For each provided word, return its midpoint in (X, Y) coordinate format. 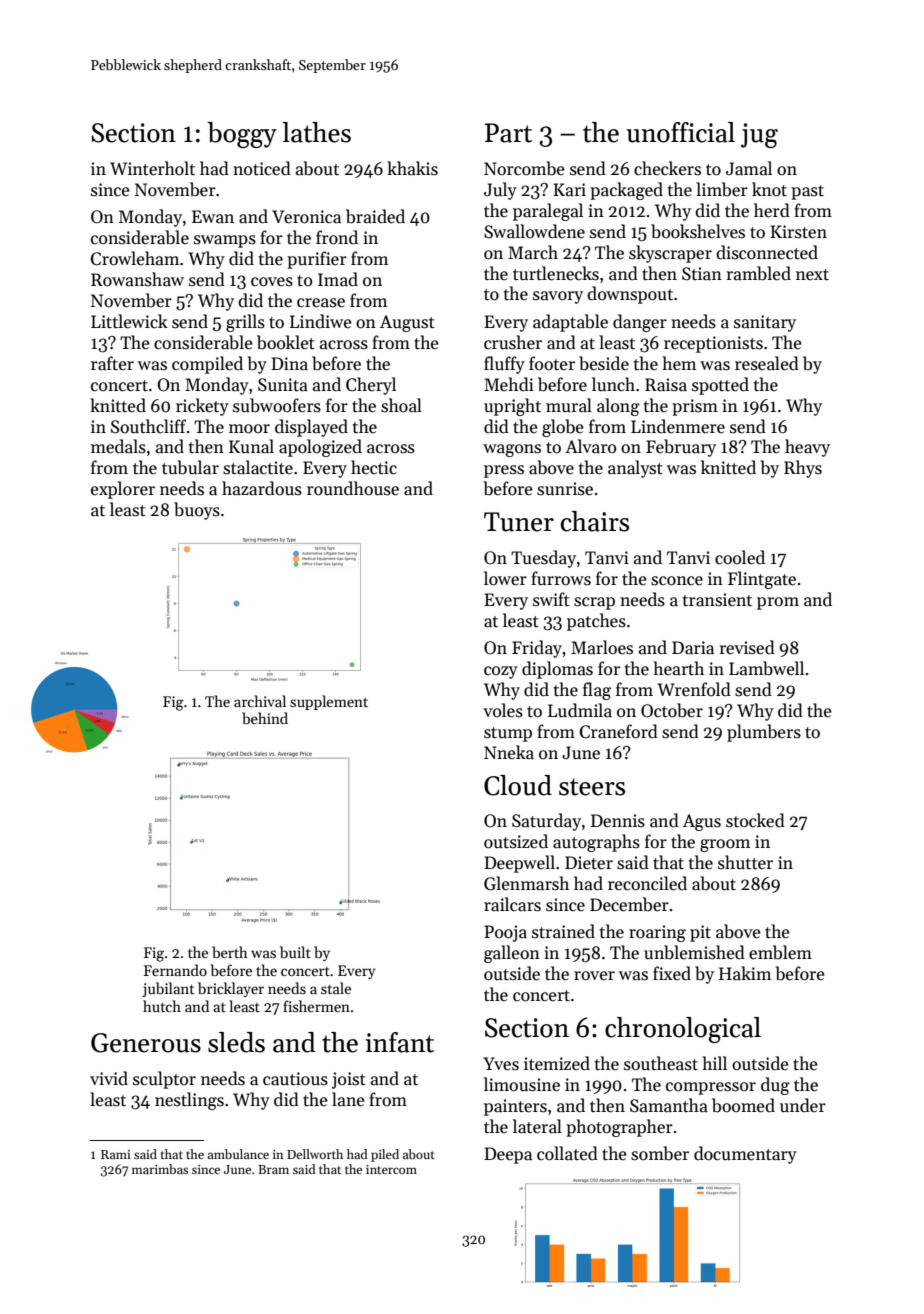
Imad (338, 279)
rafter (112, 363)
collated (567, 1153)
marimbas (160, 1169)
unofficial (681, 132)
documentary (745, 1155)
